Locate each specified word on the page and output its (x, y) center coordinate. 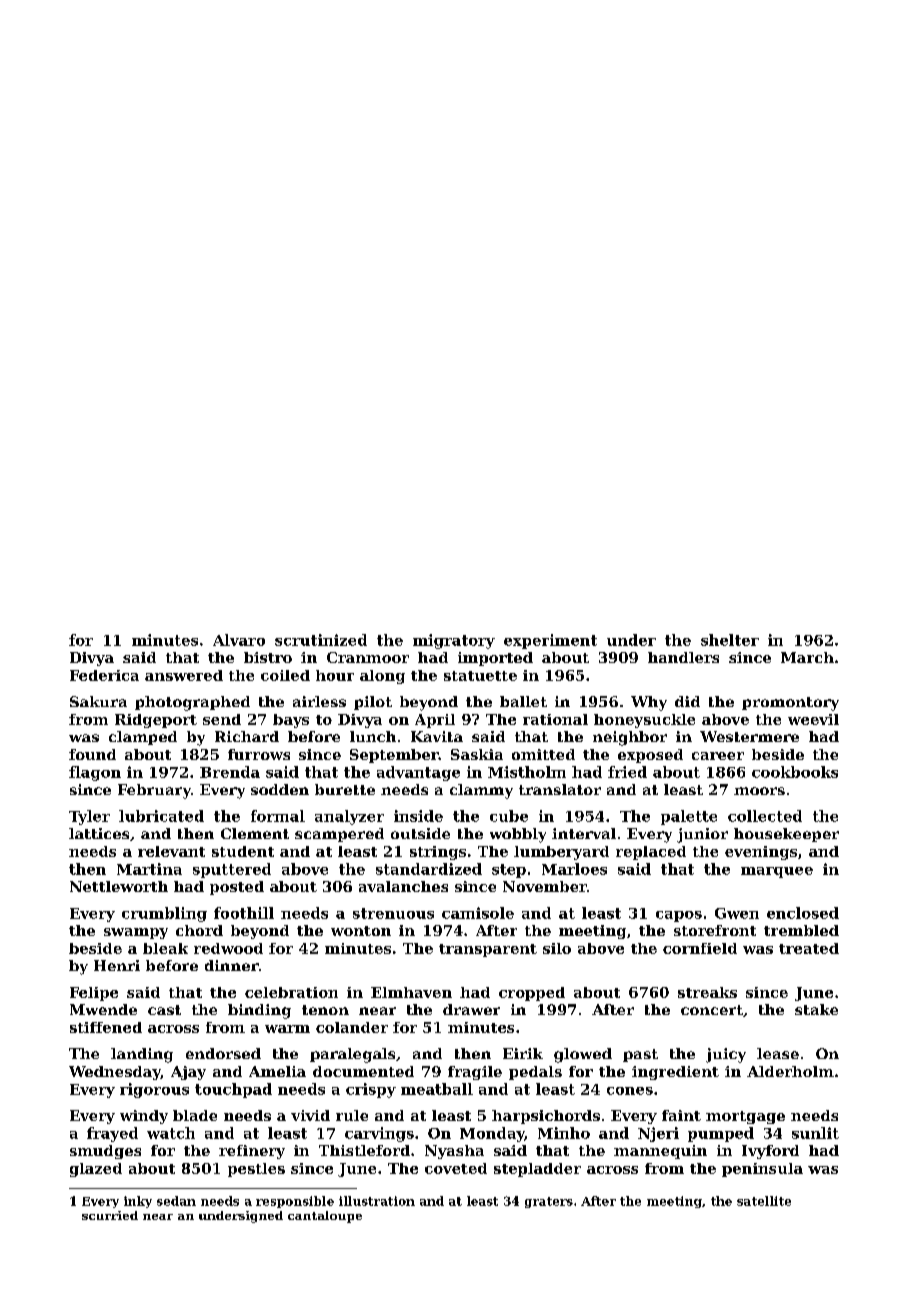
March (807, 657)
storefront (715, 930)
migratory (454, 641)
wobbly (518, 835)
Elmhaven (411, 992)
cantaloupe (325, 1217)
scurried (110, 1215)
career (718, 756)
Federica (104, 675)
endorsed (223, 1053)
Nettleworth (119, 886)
